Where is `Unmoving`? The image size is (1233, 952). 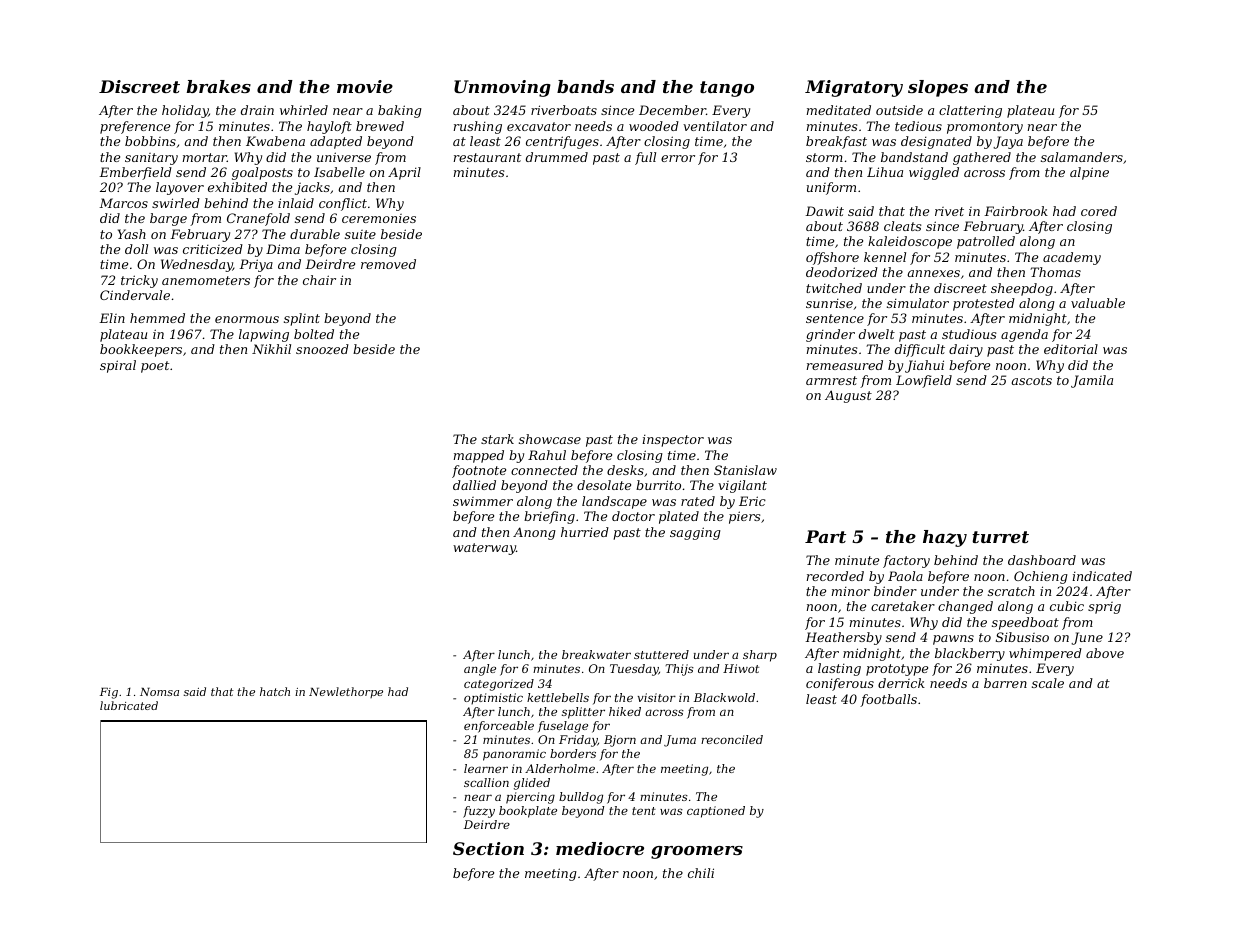 Unmoving is located at coordinates (502, 88).
